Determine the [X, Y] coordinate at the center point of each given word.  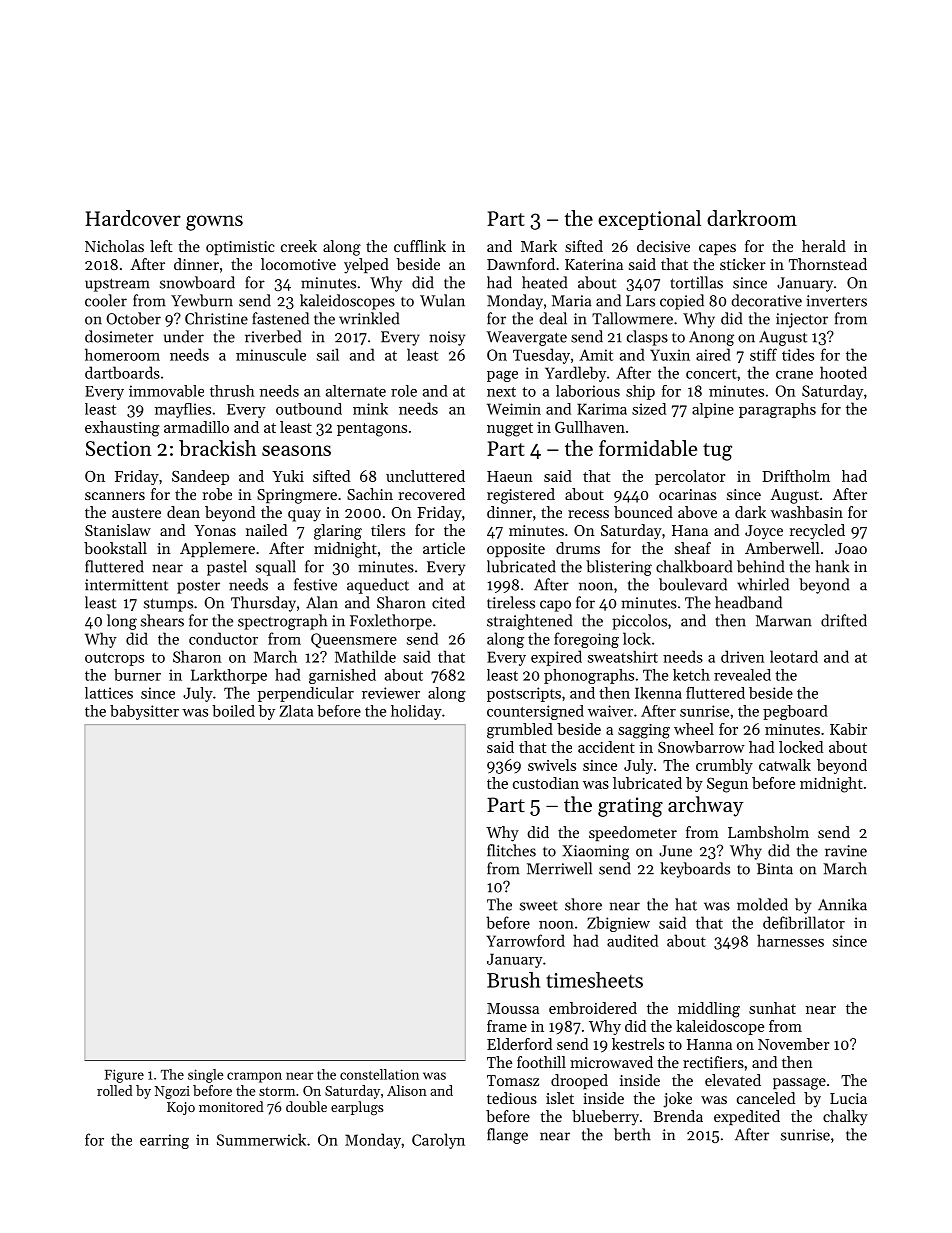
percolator [690, 477]
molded [762, 904]
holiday [416, 712]
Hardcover [133, 218]
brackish [217, 448]
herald [824, 246]
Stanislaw [118, 530]
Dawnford [521, 264]
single [206, 1076]
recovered [432, 494]
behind [760, 566]
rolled [115, 1090]
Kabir [848, 729]
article [444, 548]
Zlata [296, 711]
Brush [514, 980]
